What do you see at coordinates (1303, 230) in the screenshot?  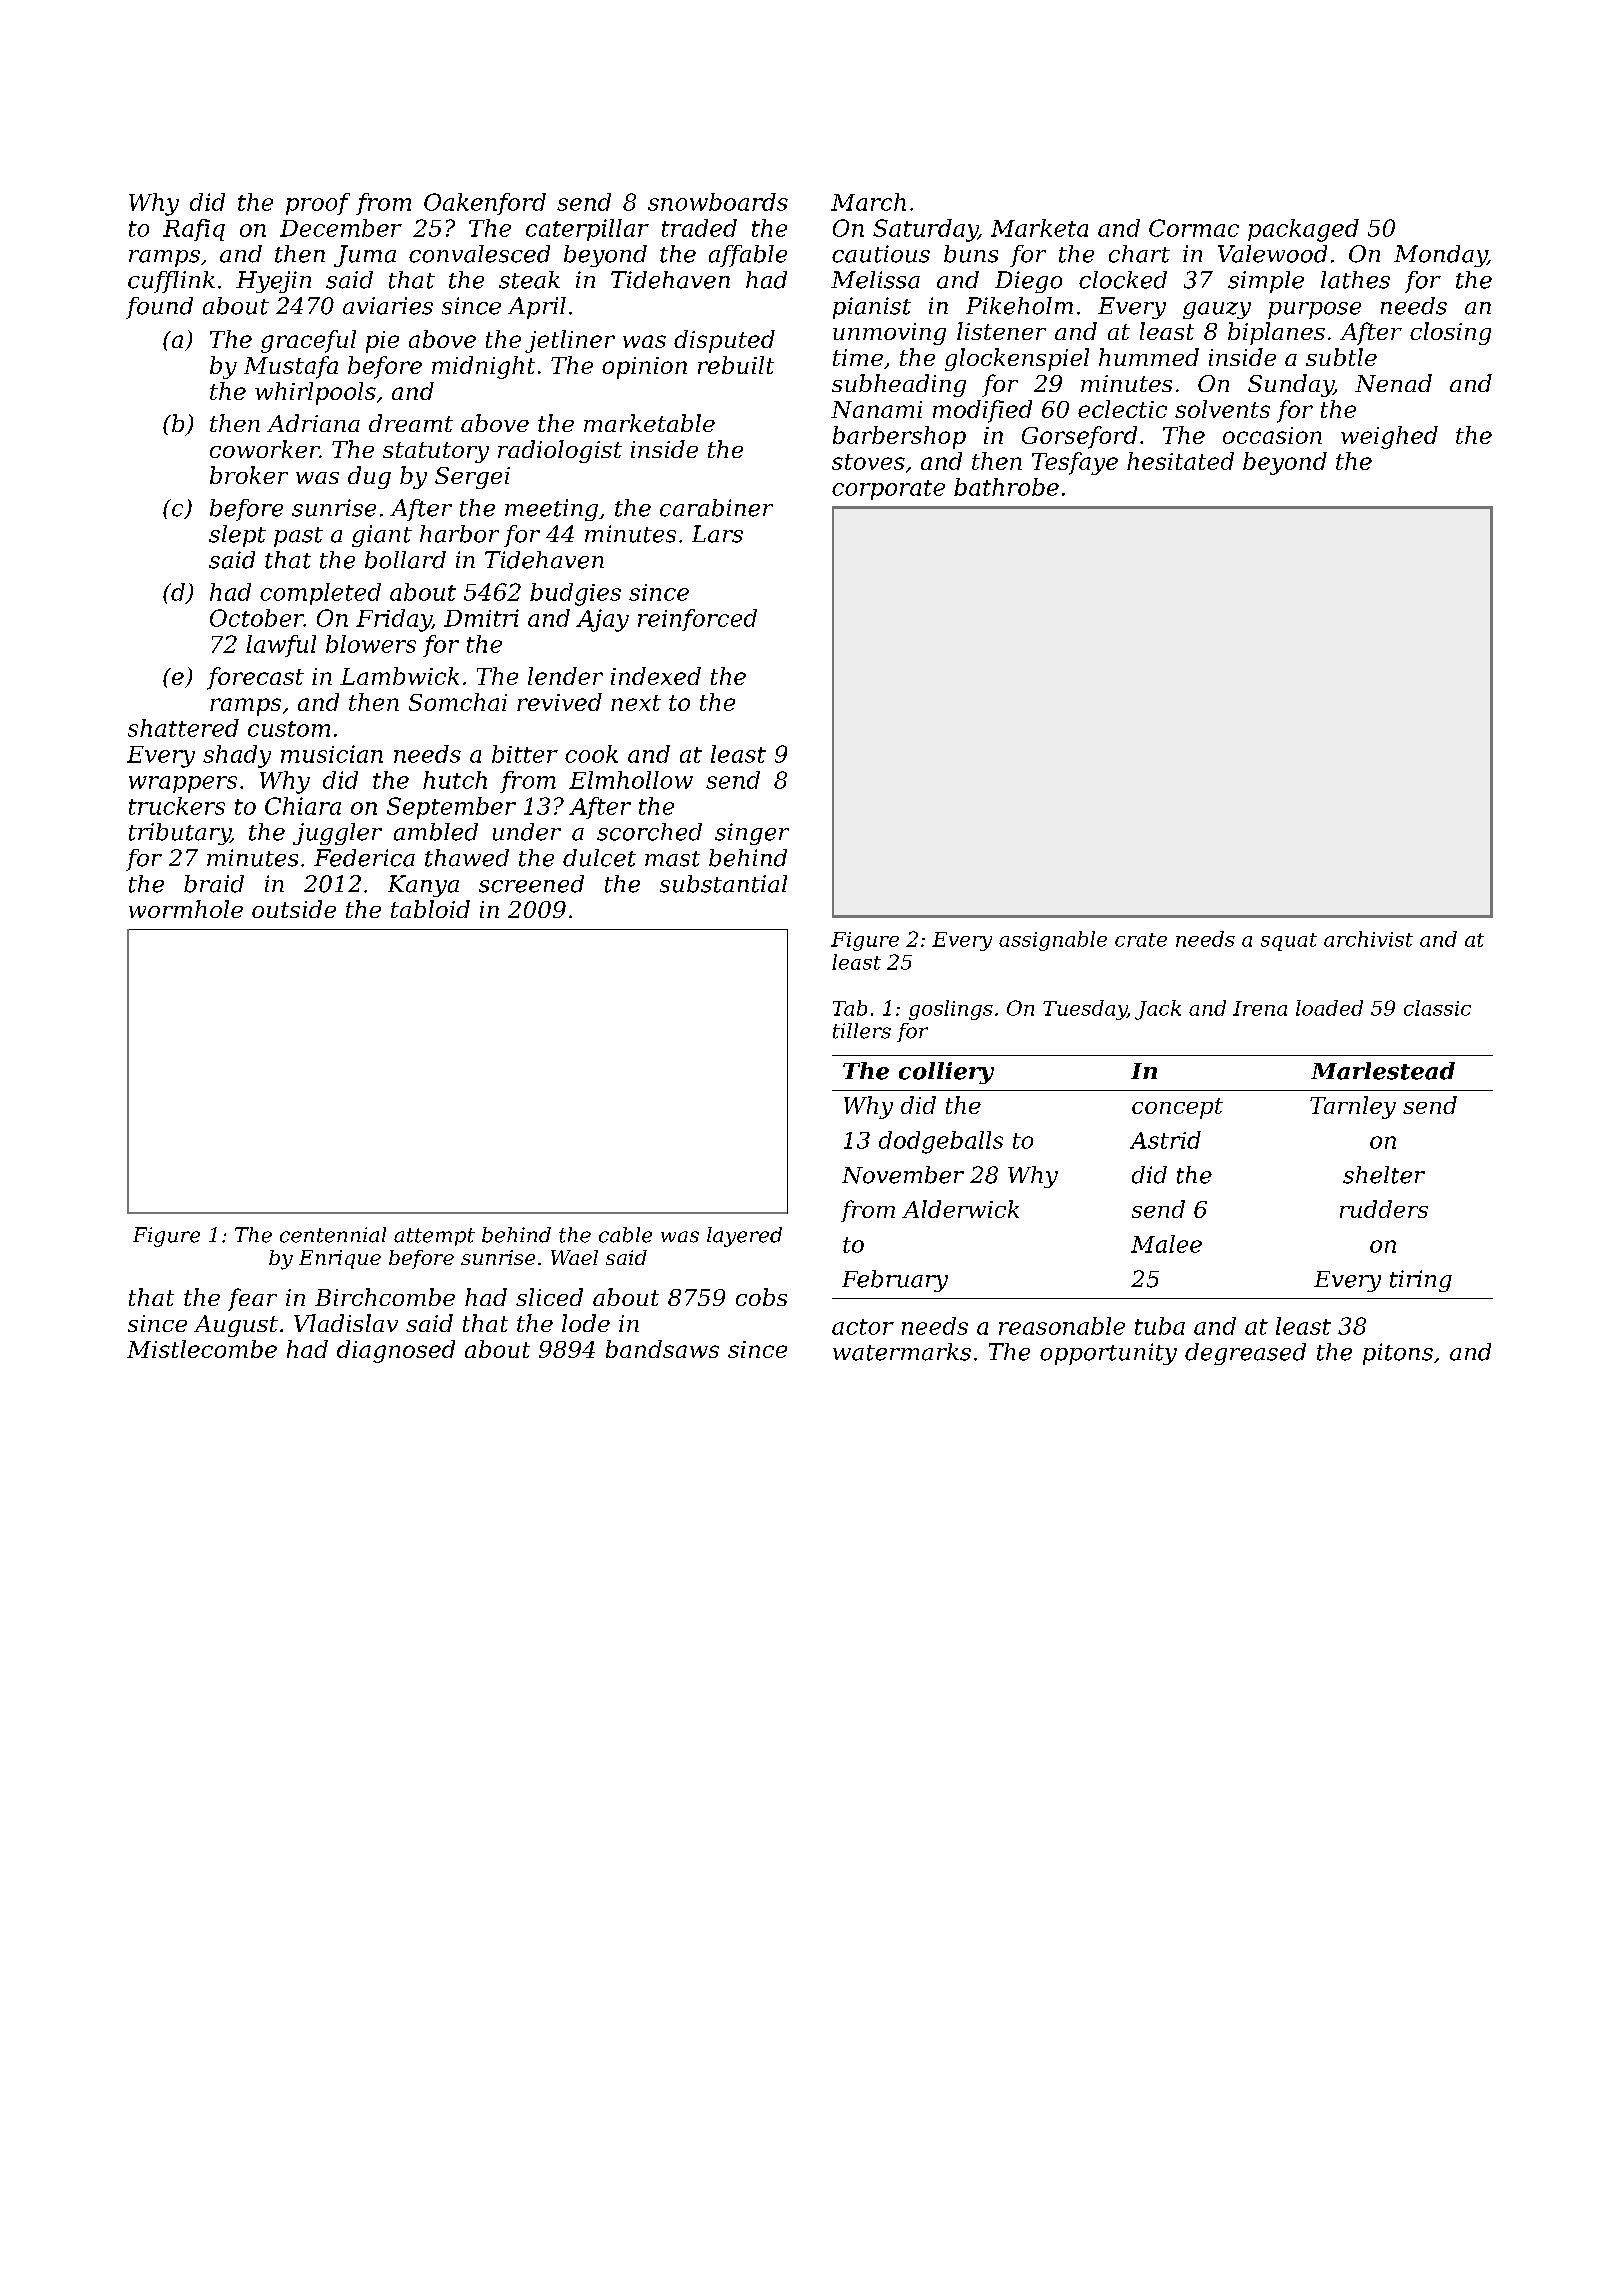 I see `packaged` at bounding box center [1303, 230].
